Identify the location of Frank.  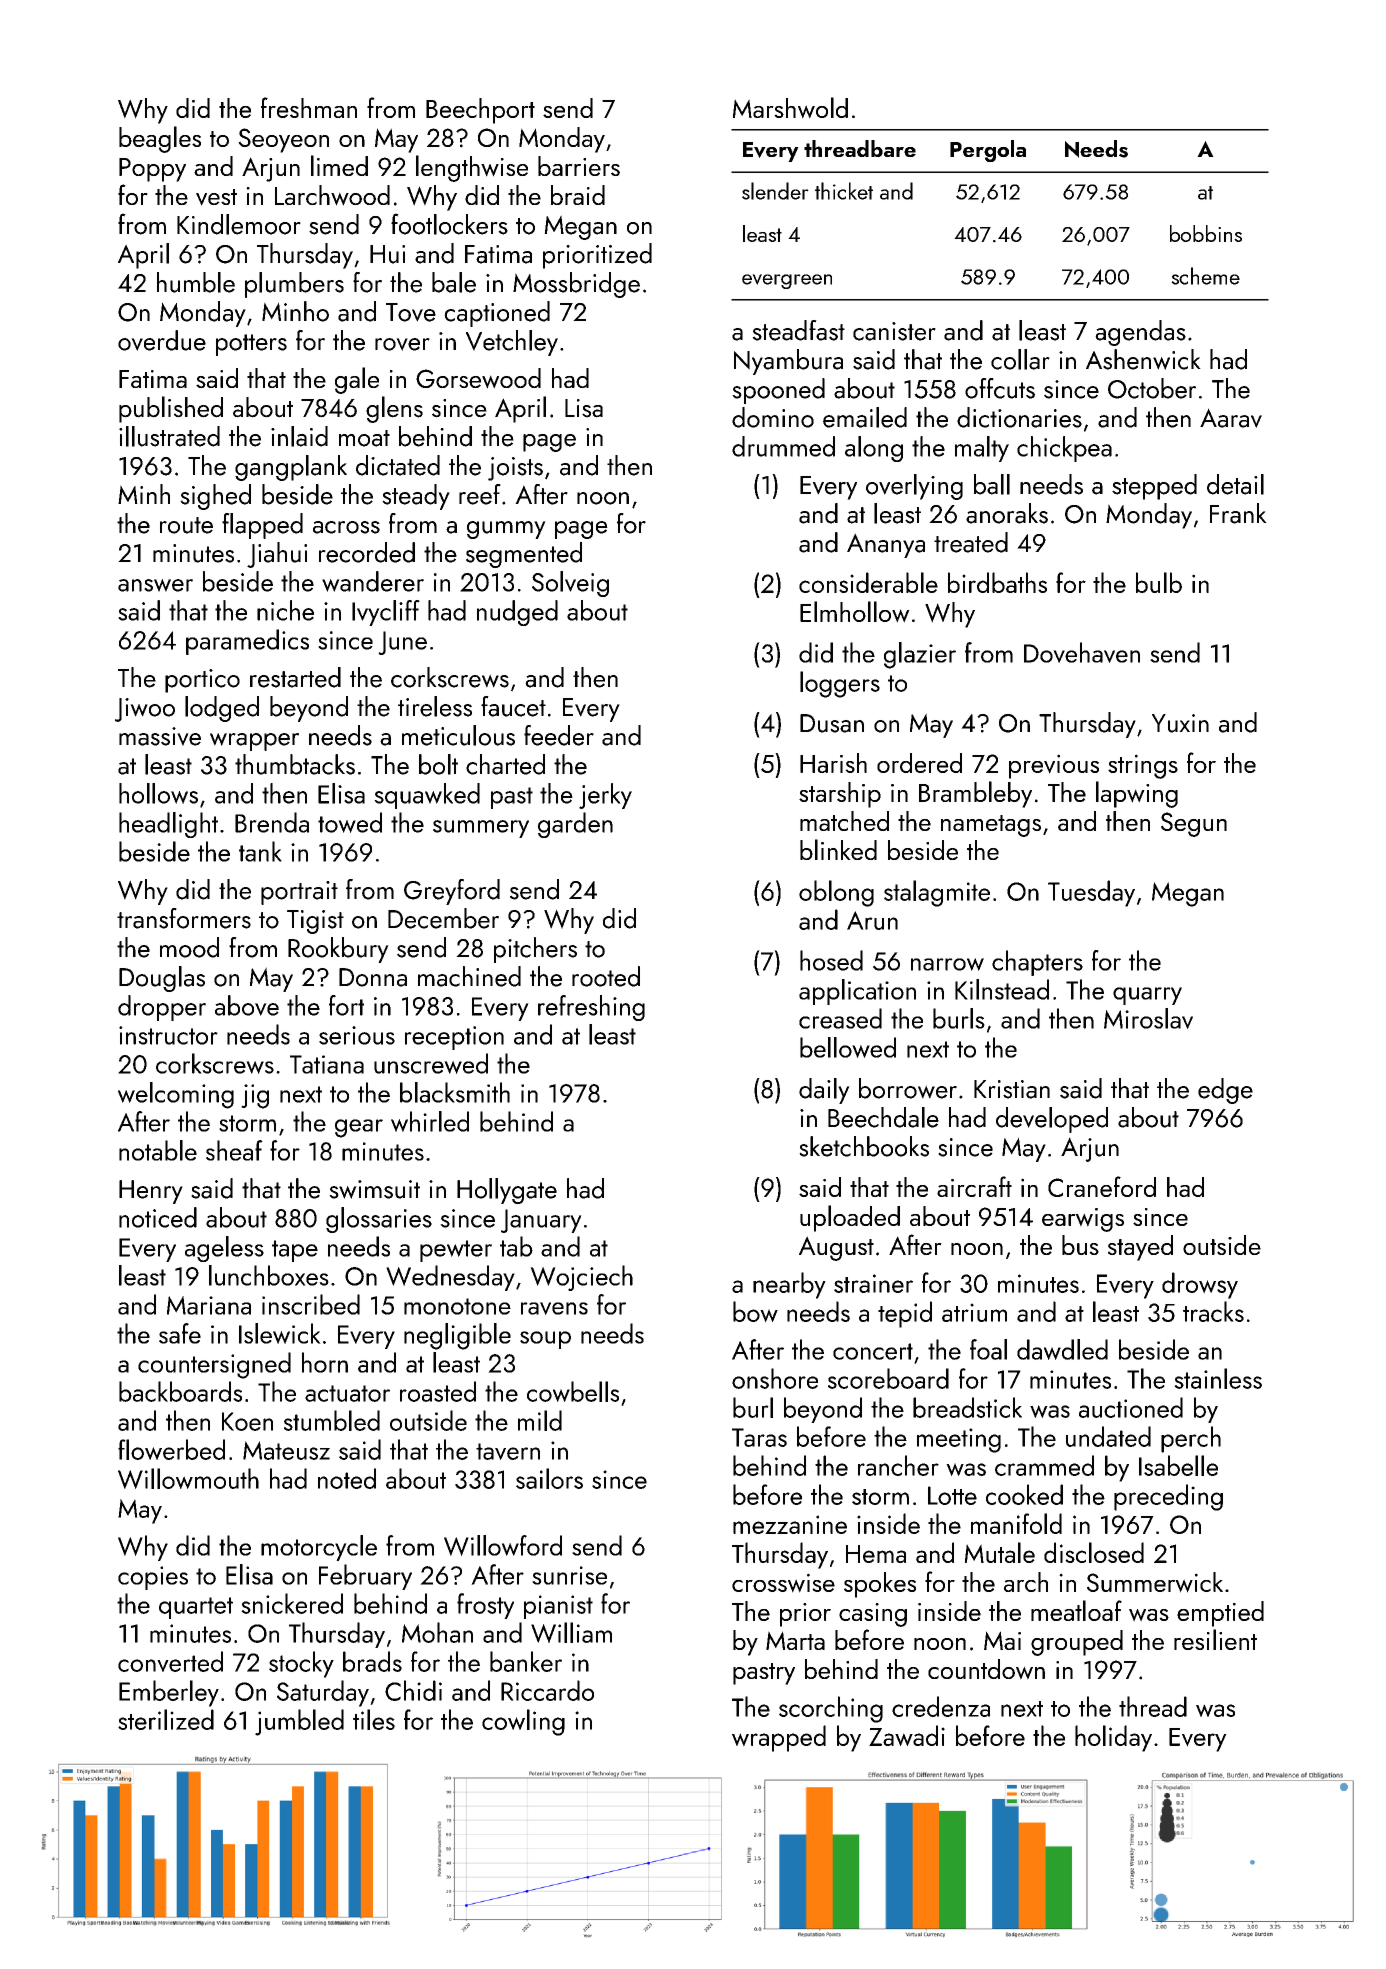
(1238, 513).
